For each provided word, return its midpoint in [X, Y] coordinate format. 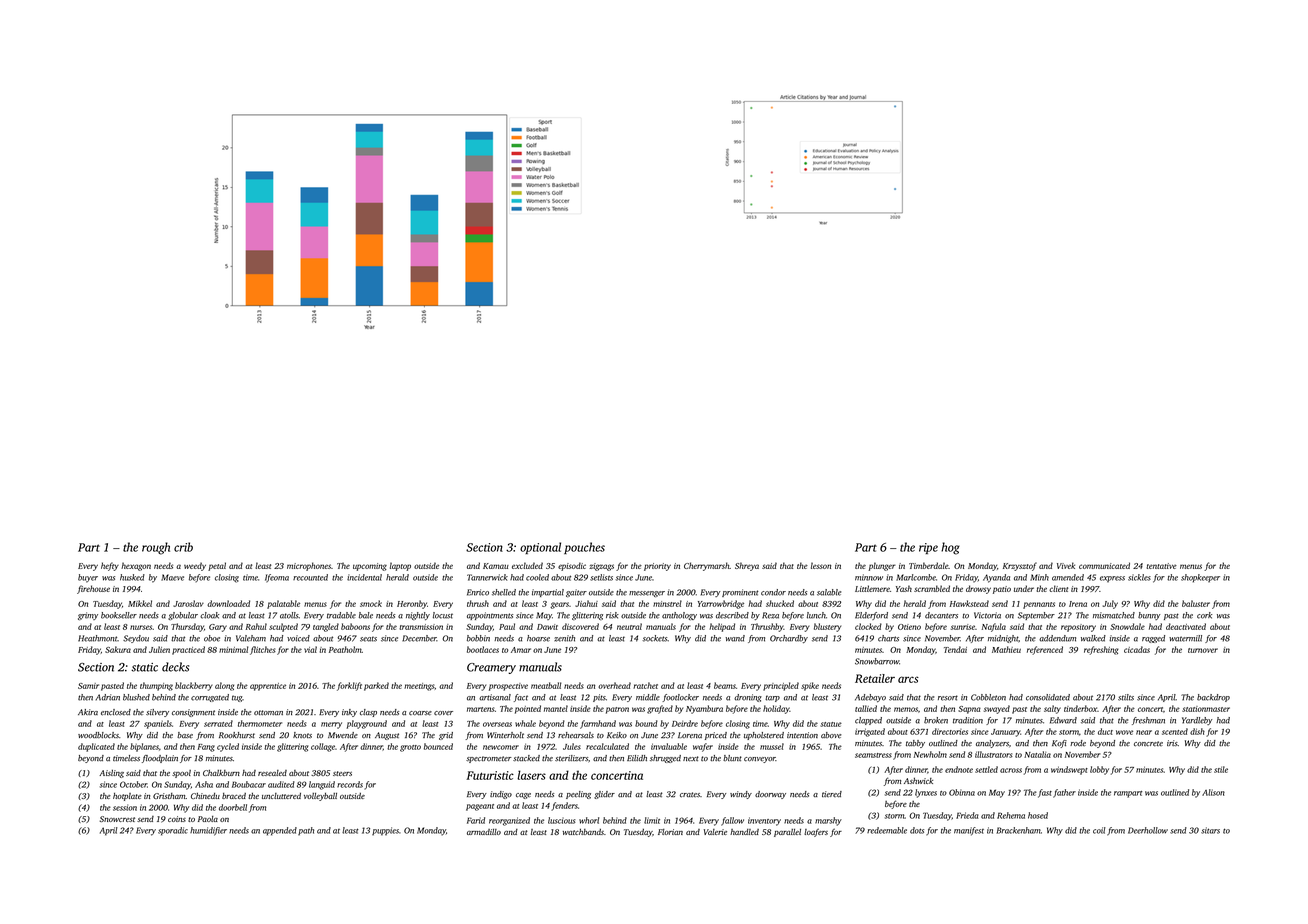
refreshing [1101, 650]
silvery [157, 713]
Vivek [1066, 565]
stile [1221, 769]
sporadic [173, 831]
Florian [670, 832]
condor [773, 592]
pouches [584, 548]
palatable [283, 604]
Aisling [111, 774]
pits [599, 698]
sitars [1210, 830]
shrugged [665, 759]
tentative [1161, 566]
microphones [309, 566]
